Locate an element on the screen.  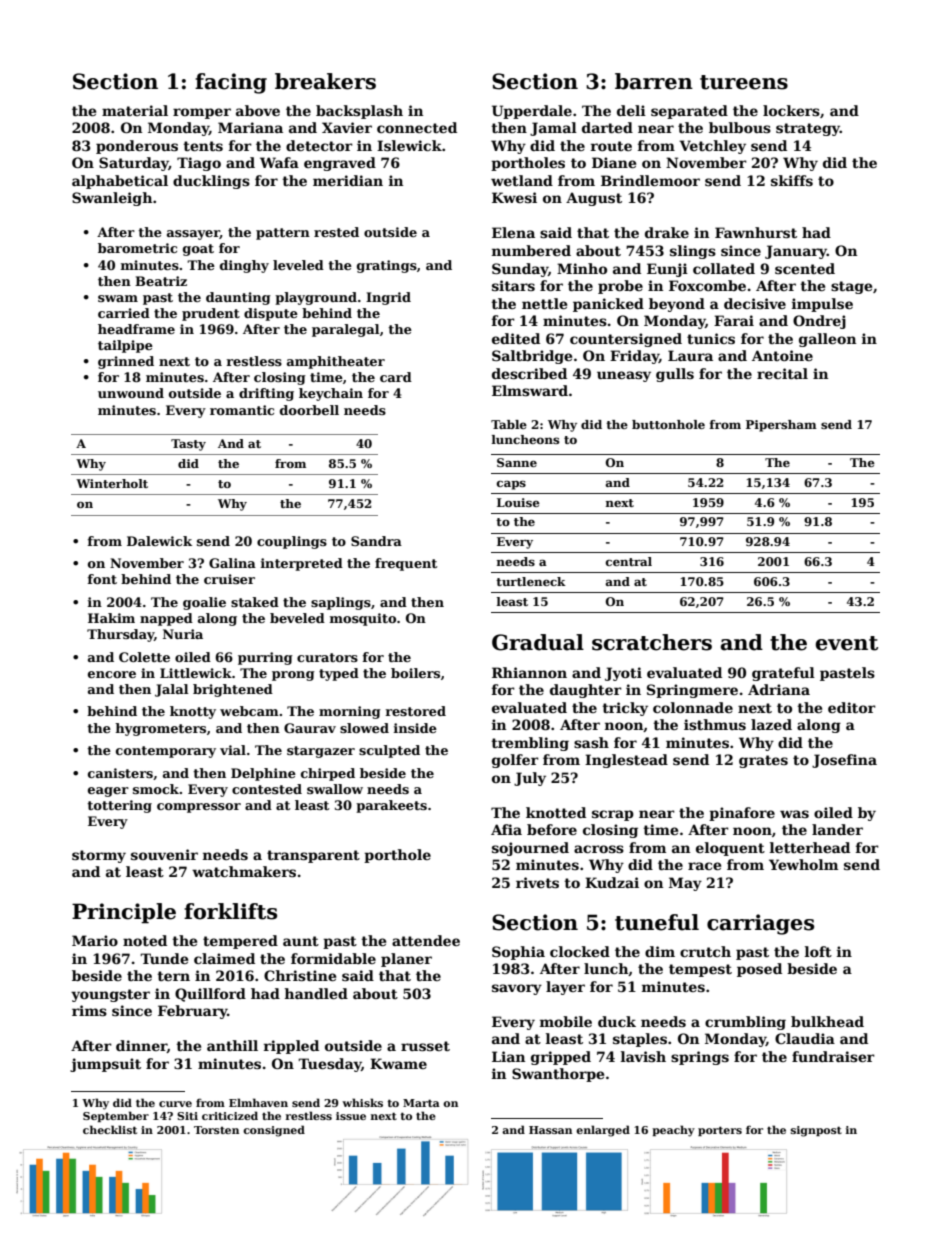
race is located at coordinates (704, 866).
